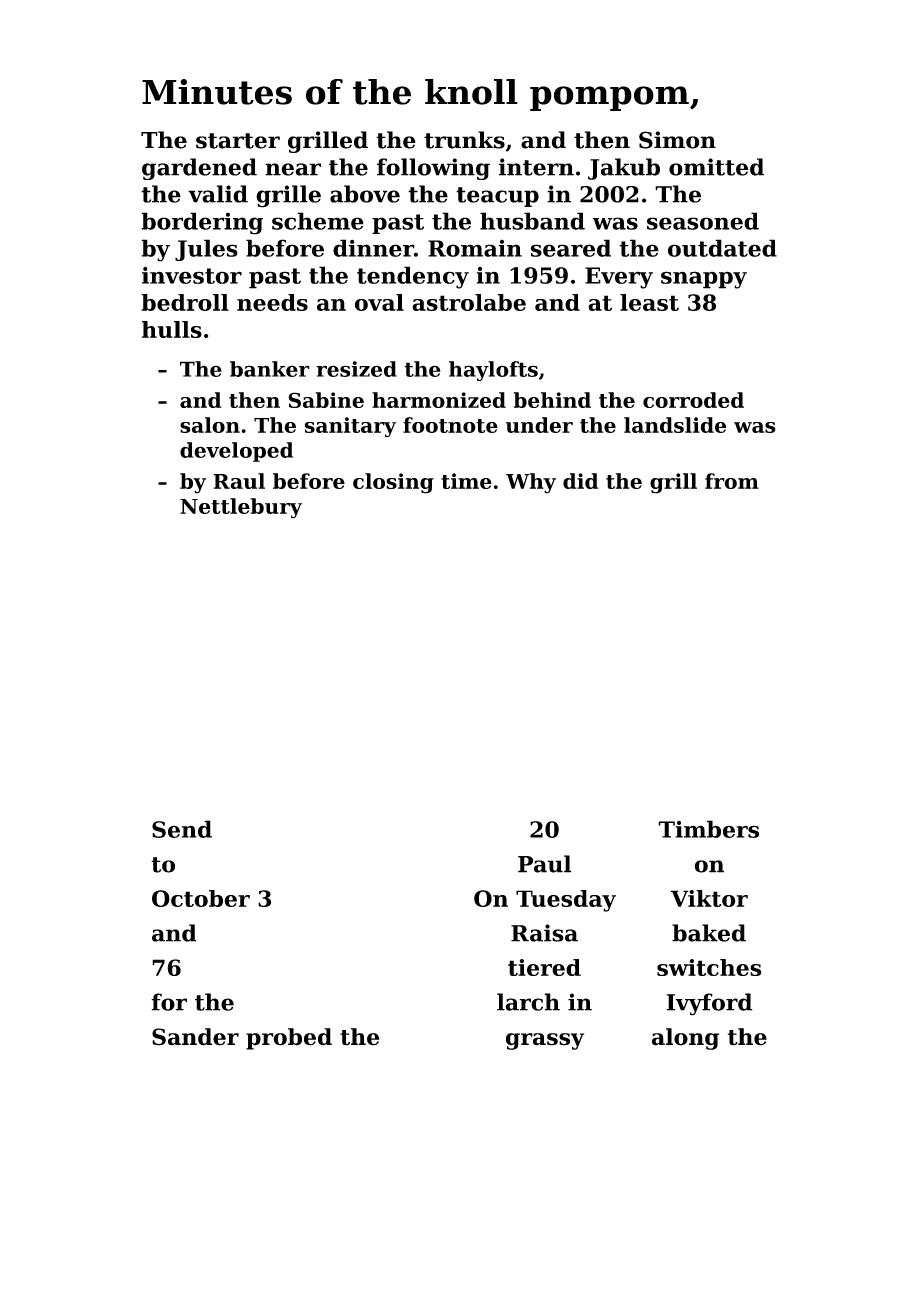 The image size is (924, 1311). I want to click on Sander, so click(195, 1037).
